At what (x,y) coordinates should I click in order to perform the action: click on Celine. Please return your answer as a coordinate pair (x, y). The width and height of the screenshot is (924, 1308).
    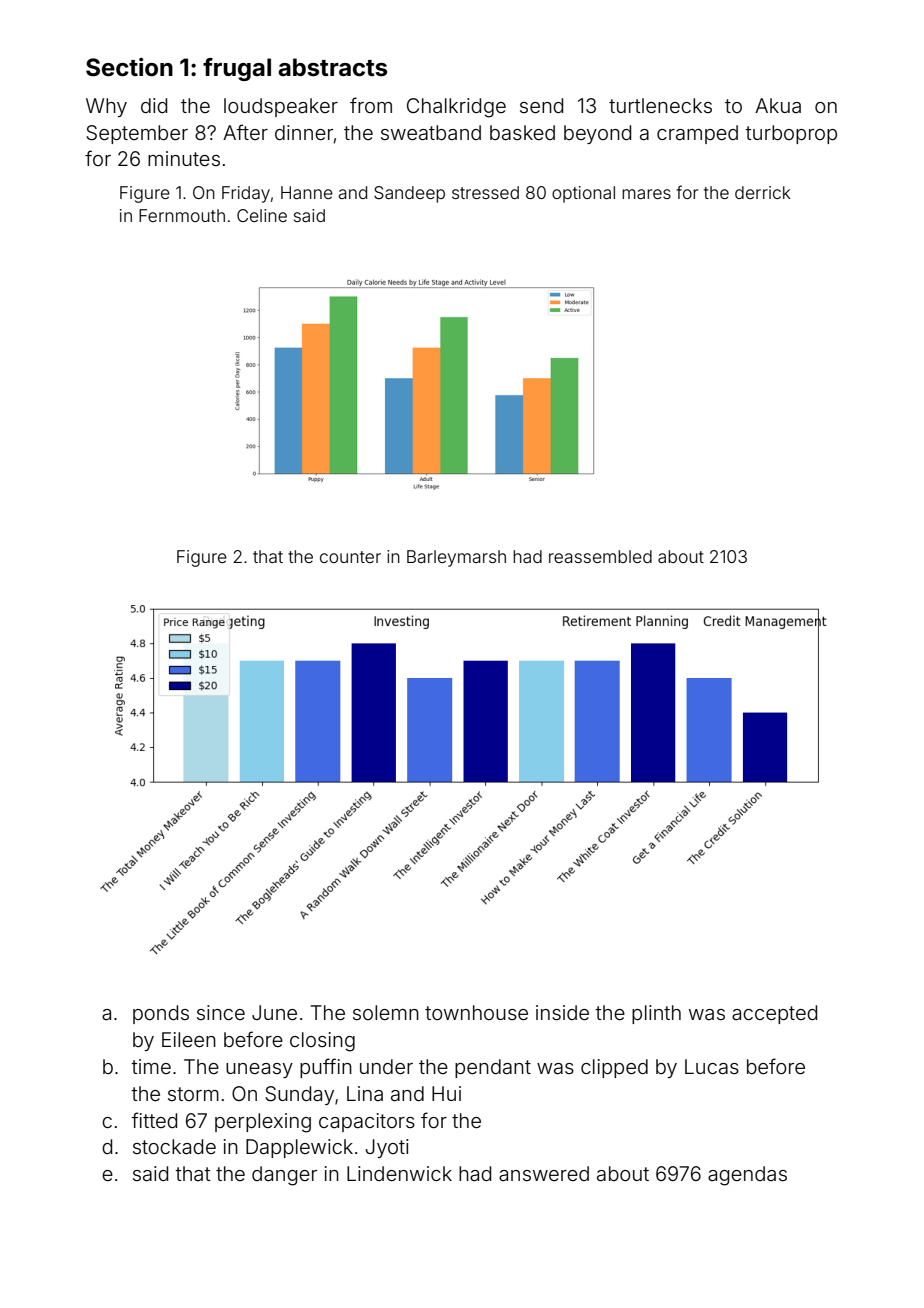
    Looking at the image, I should click on (262, 215).
